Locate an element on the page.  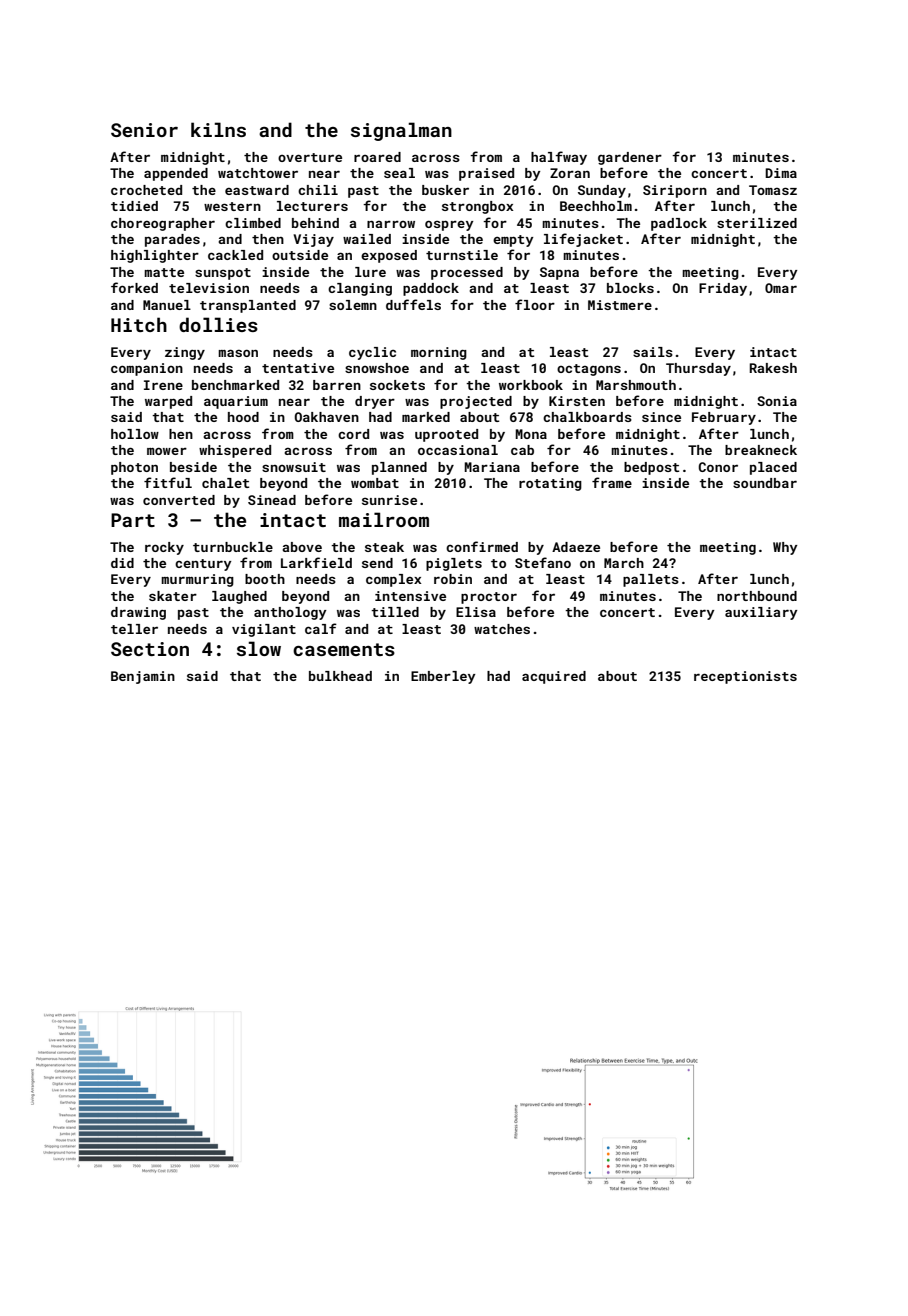
morning is located at coordinates (439, 353).
